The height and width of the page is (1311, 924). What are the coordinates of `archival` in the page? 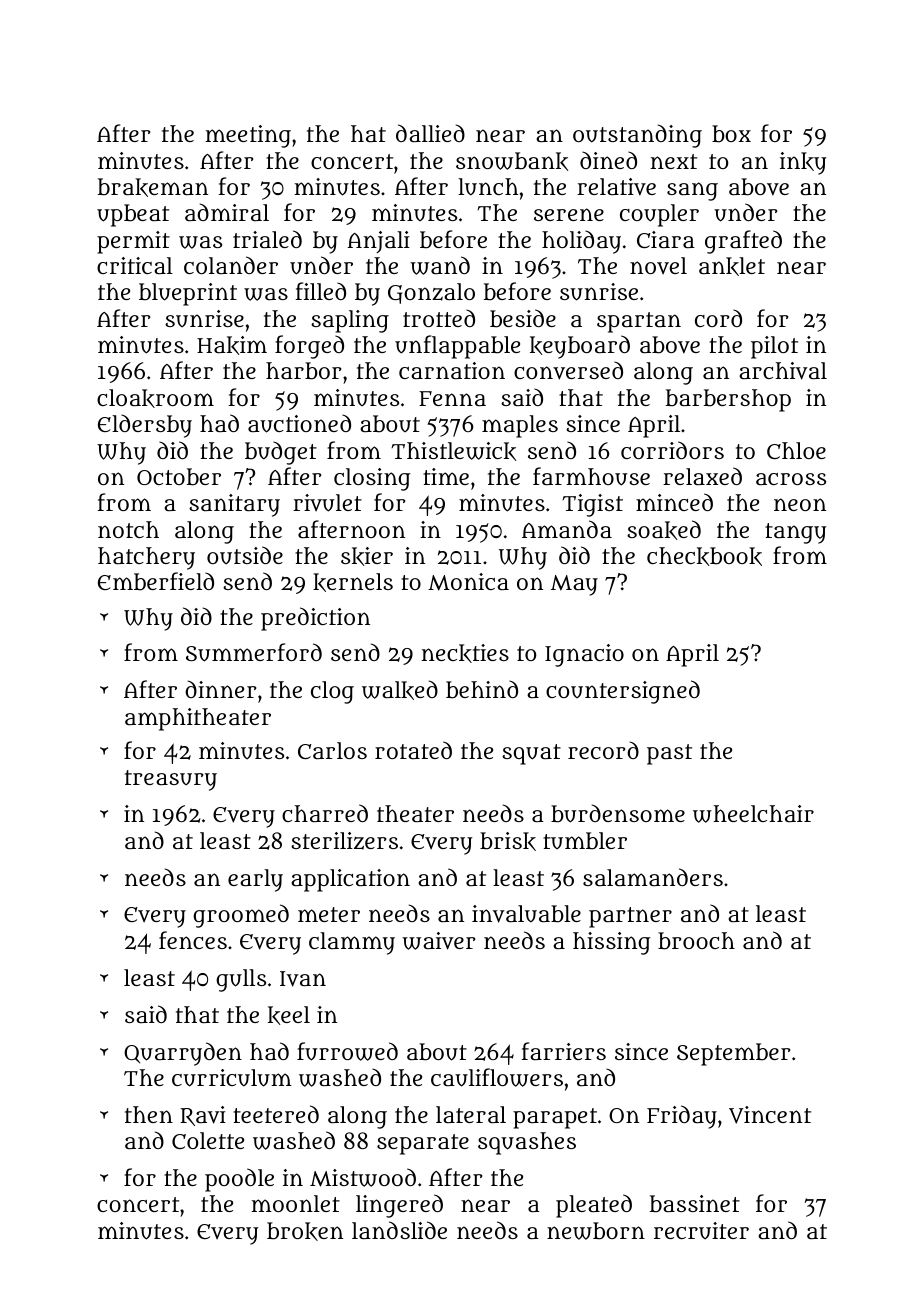 It's located at (783, 371).
